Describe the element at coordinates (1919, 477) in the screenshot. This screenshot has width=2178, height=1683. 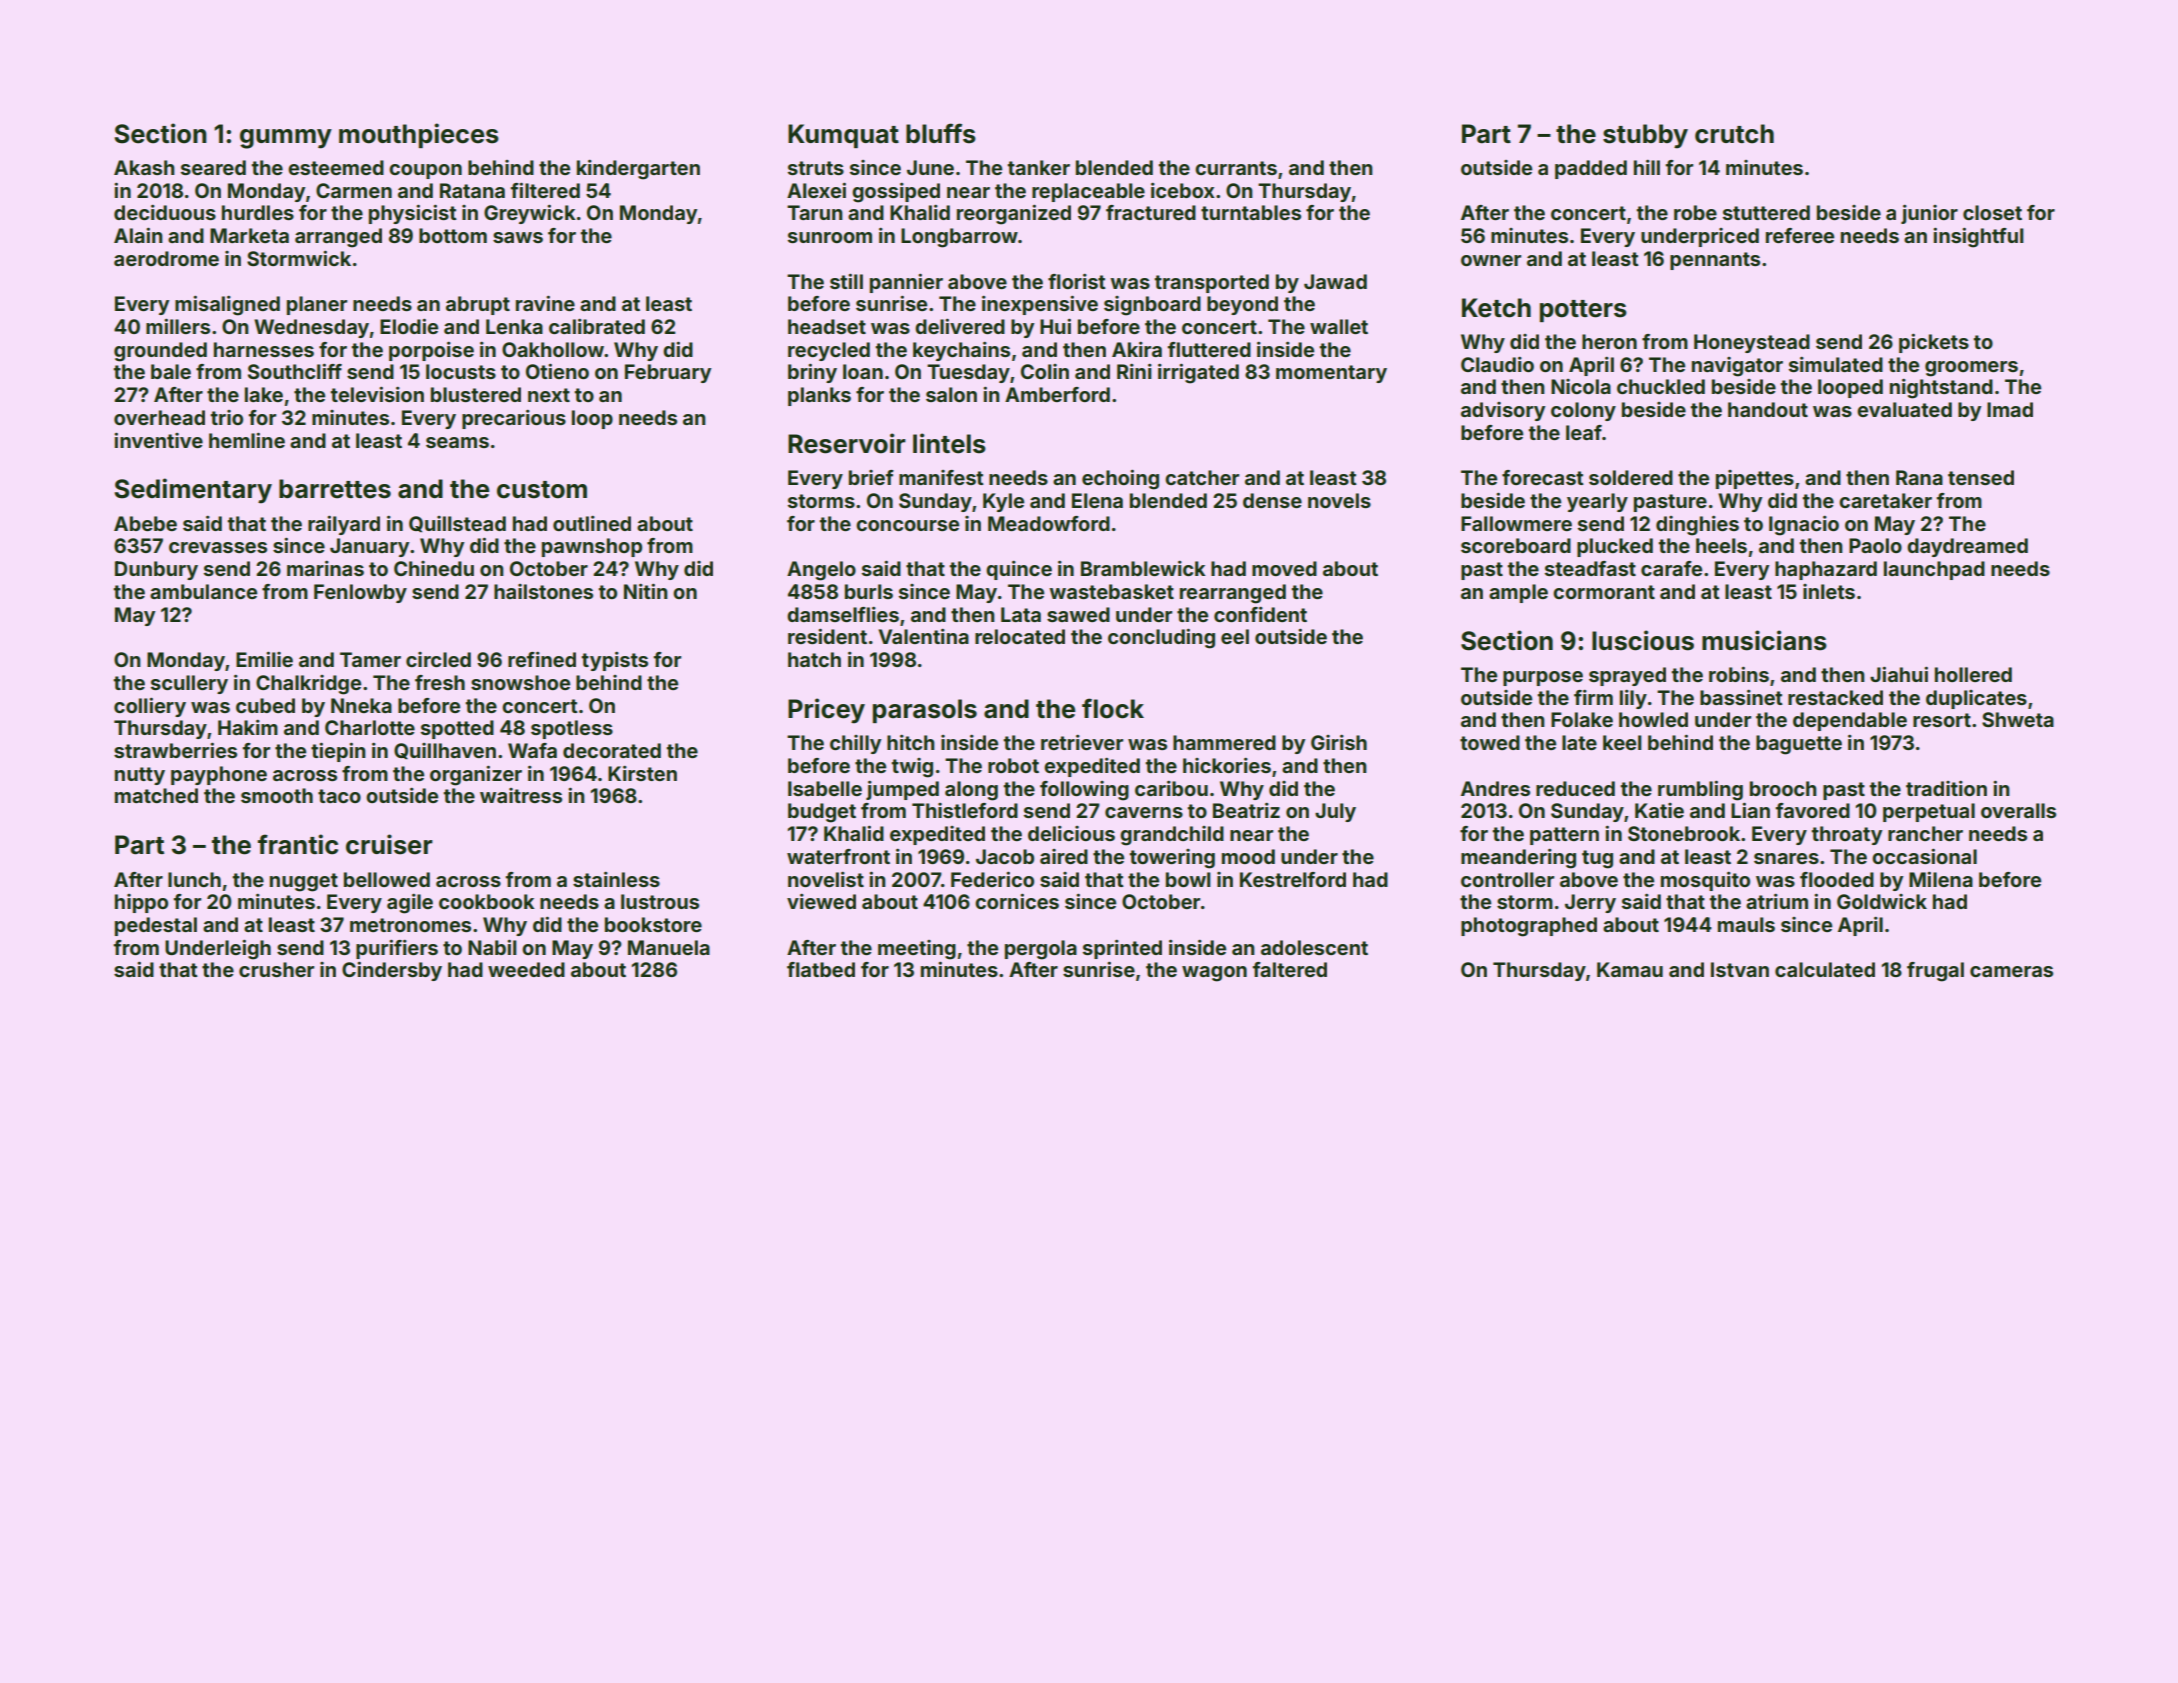
I see `Rana` at that location.
